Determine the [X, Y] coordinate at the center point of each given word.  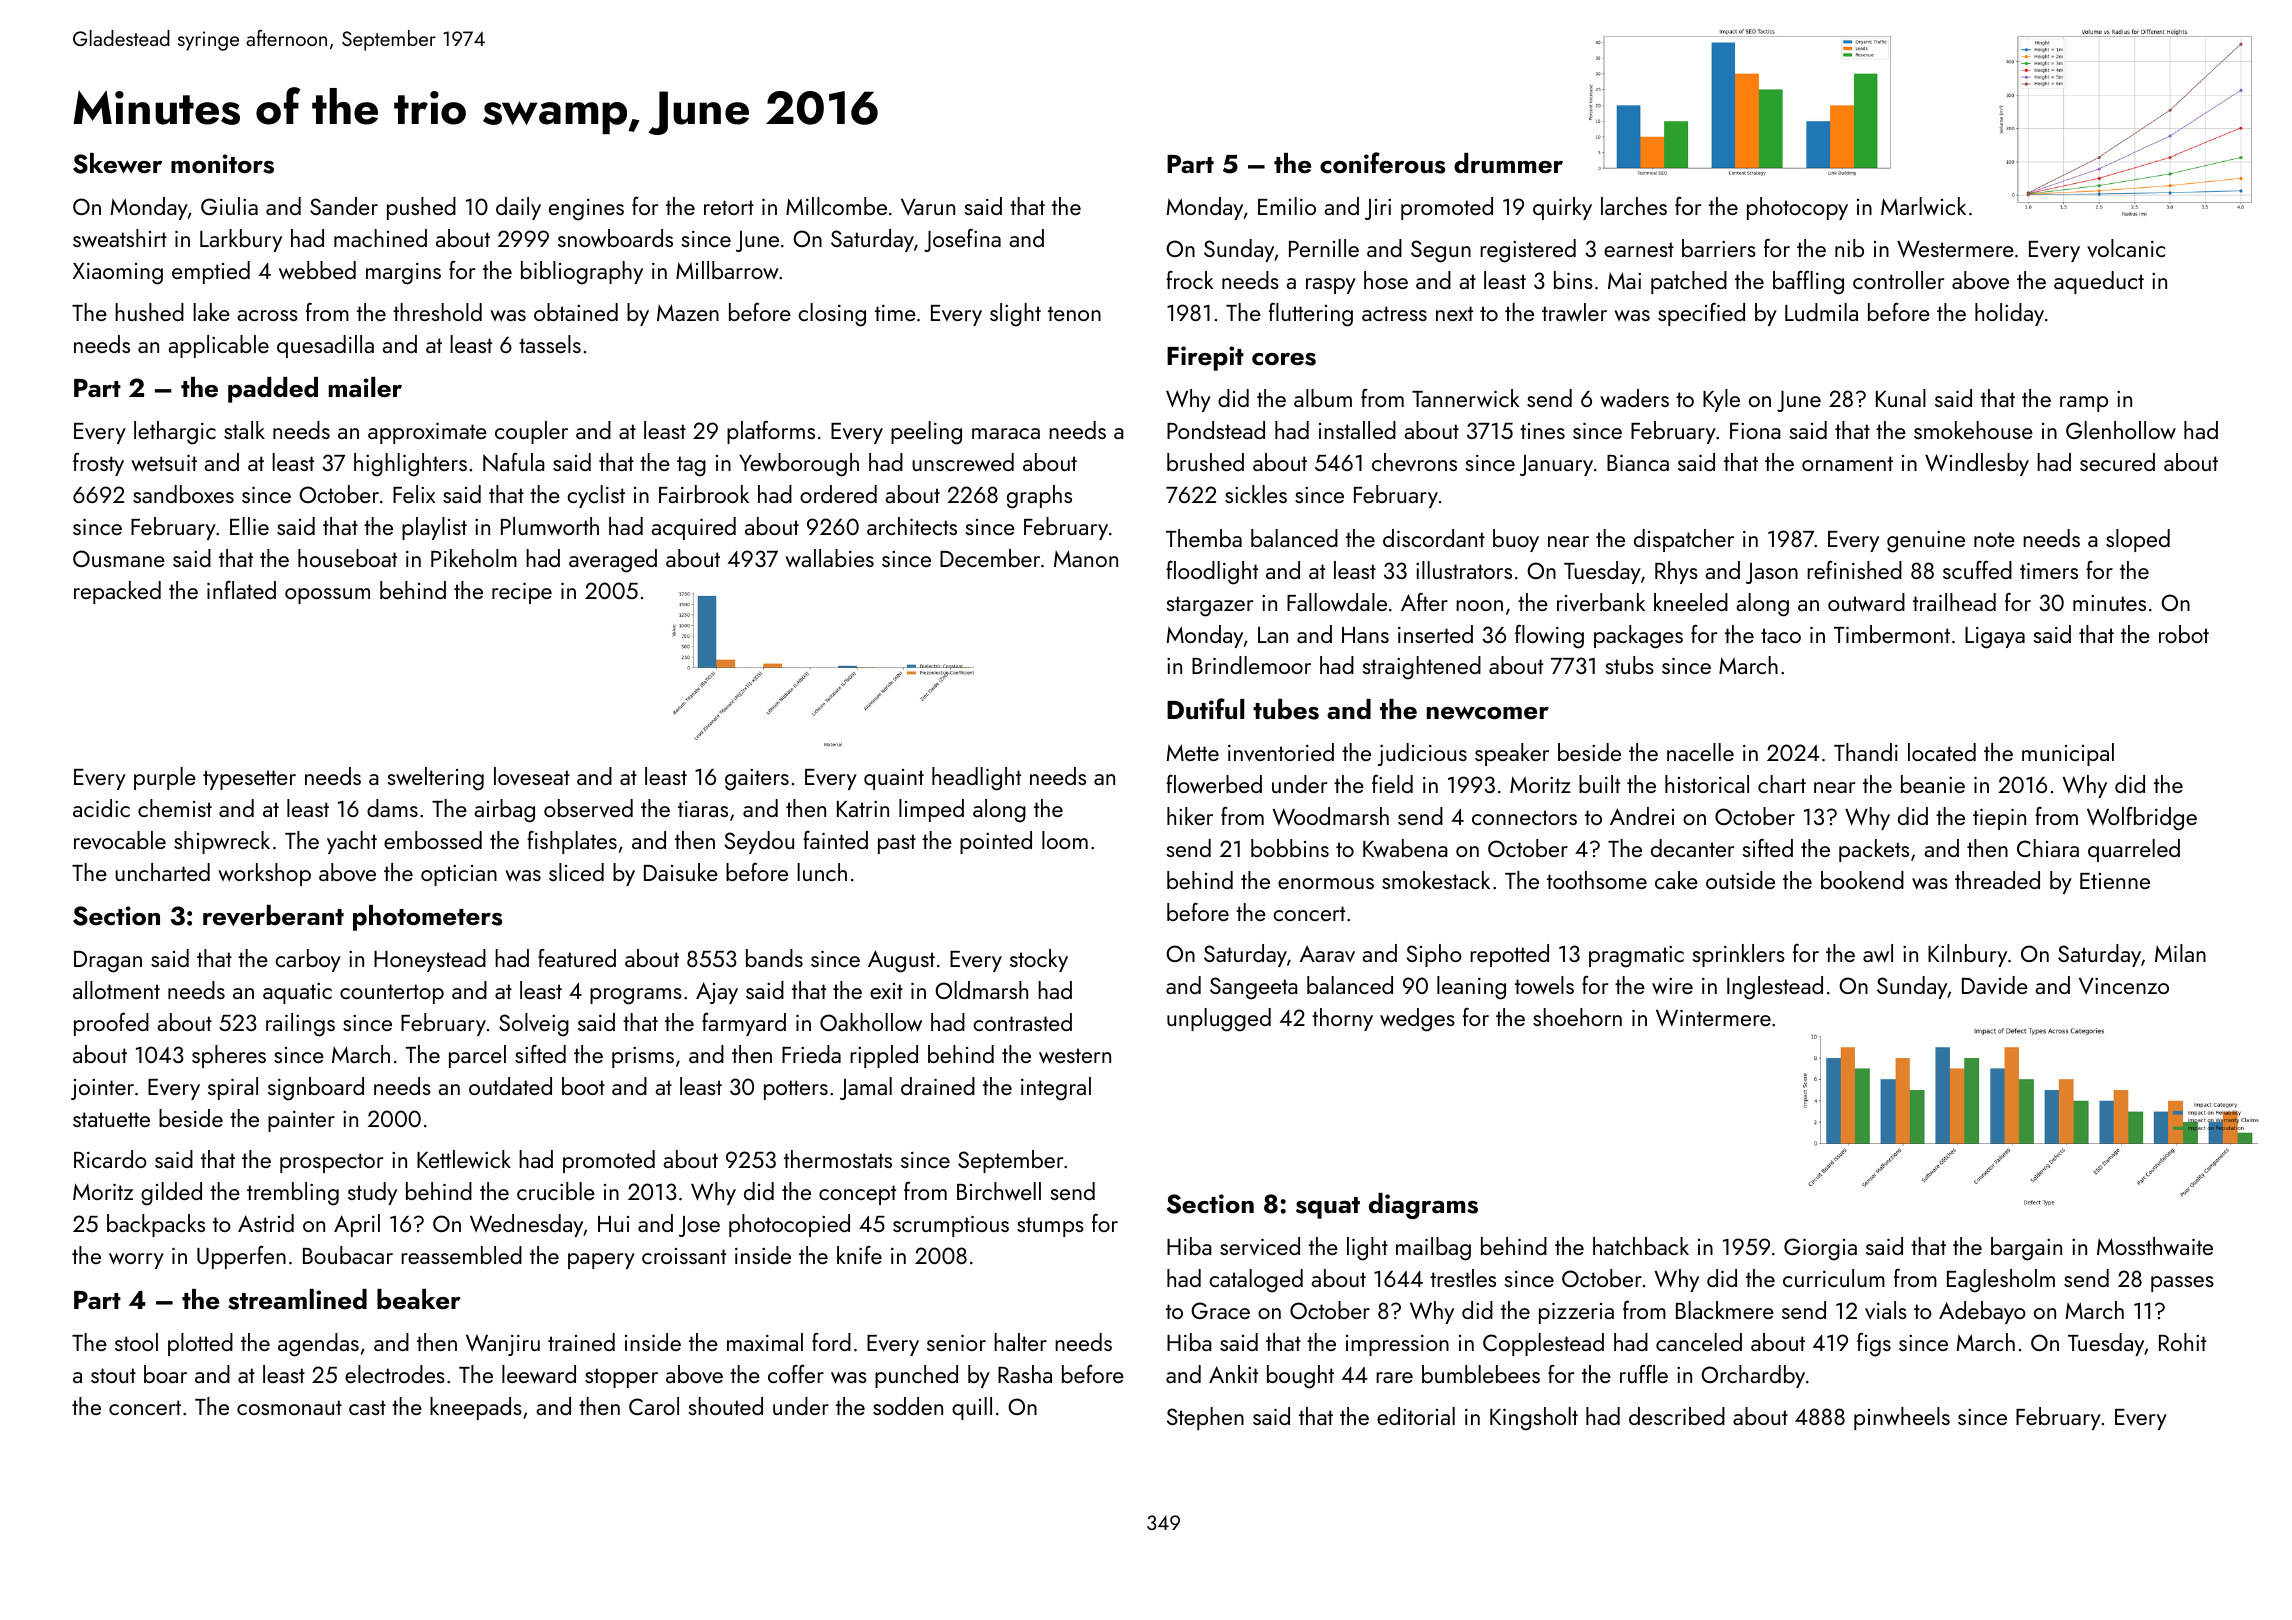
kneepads [476, 1408]
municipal [2068, 754]
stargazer [1210, 606]
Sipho [1434, 955]
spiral [233, 1088]
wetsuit [164, 463]
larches [1634, 206]
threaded [1997, 880]
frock [1190, 280]
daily [518, 208]
